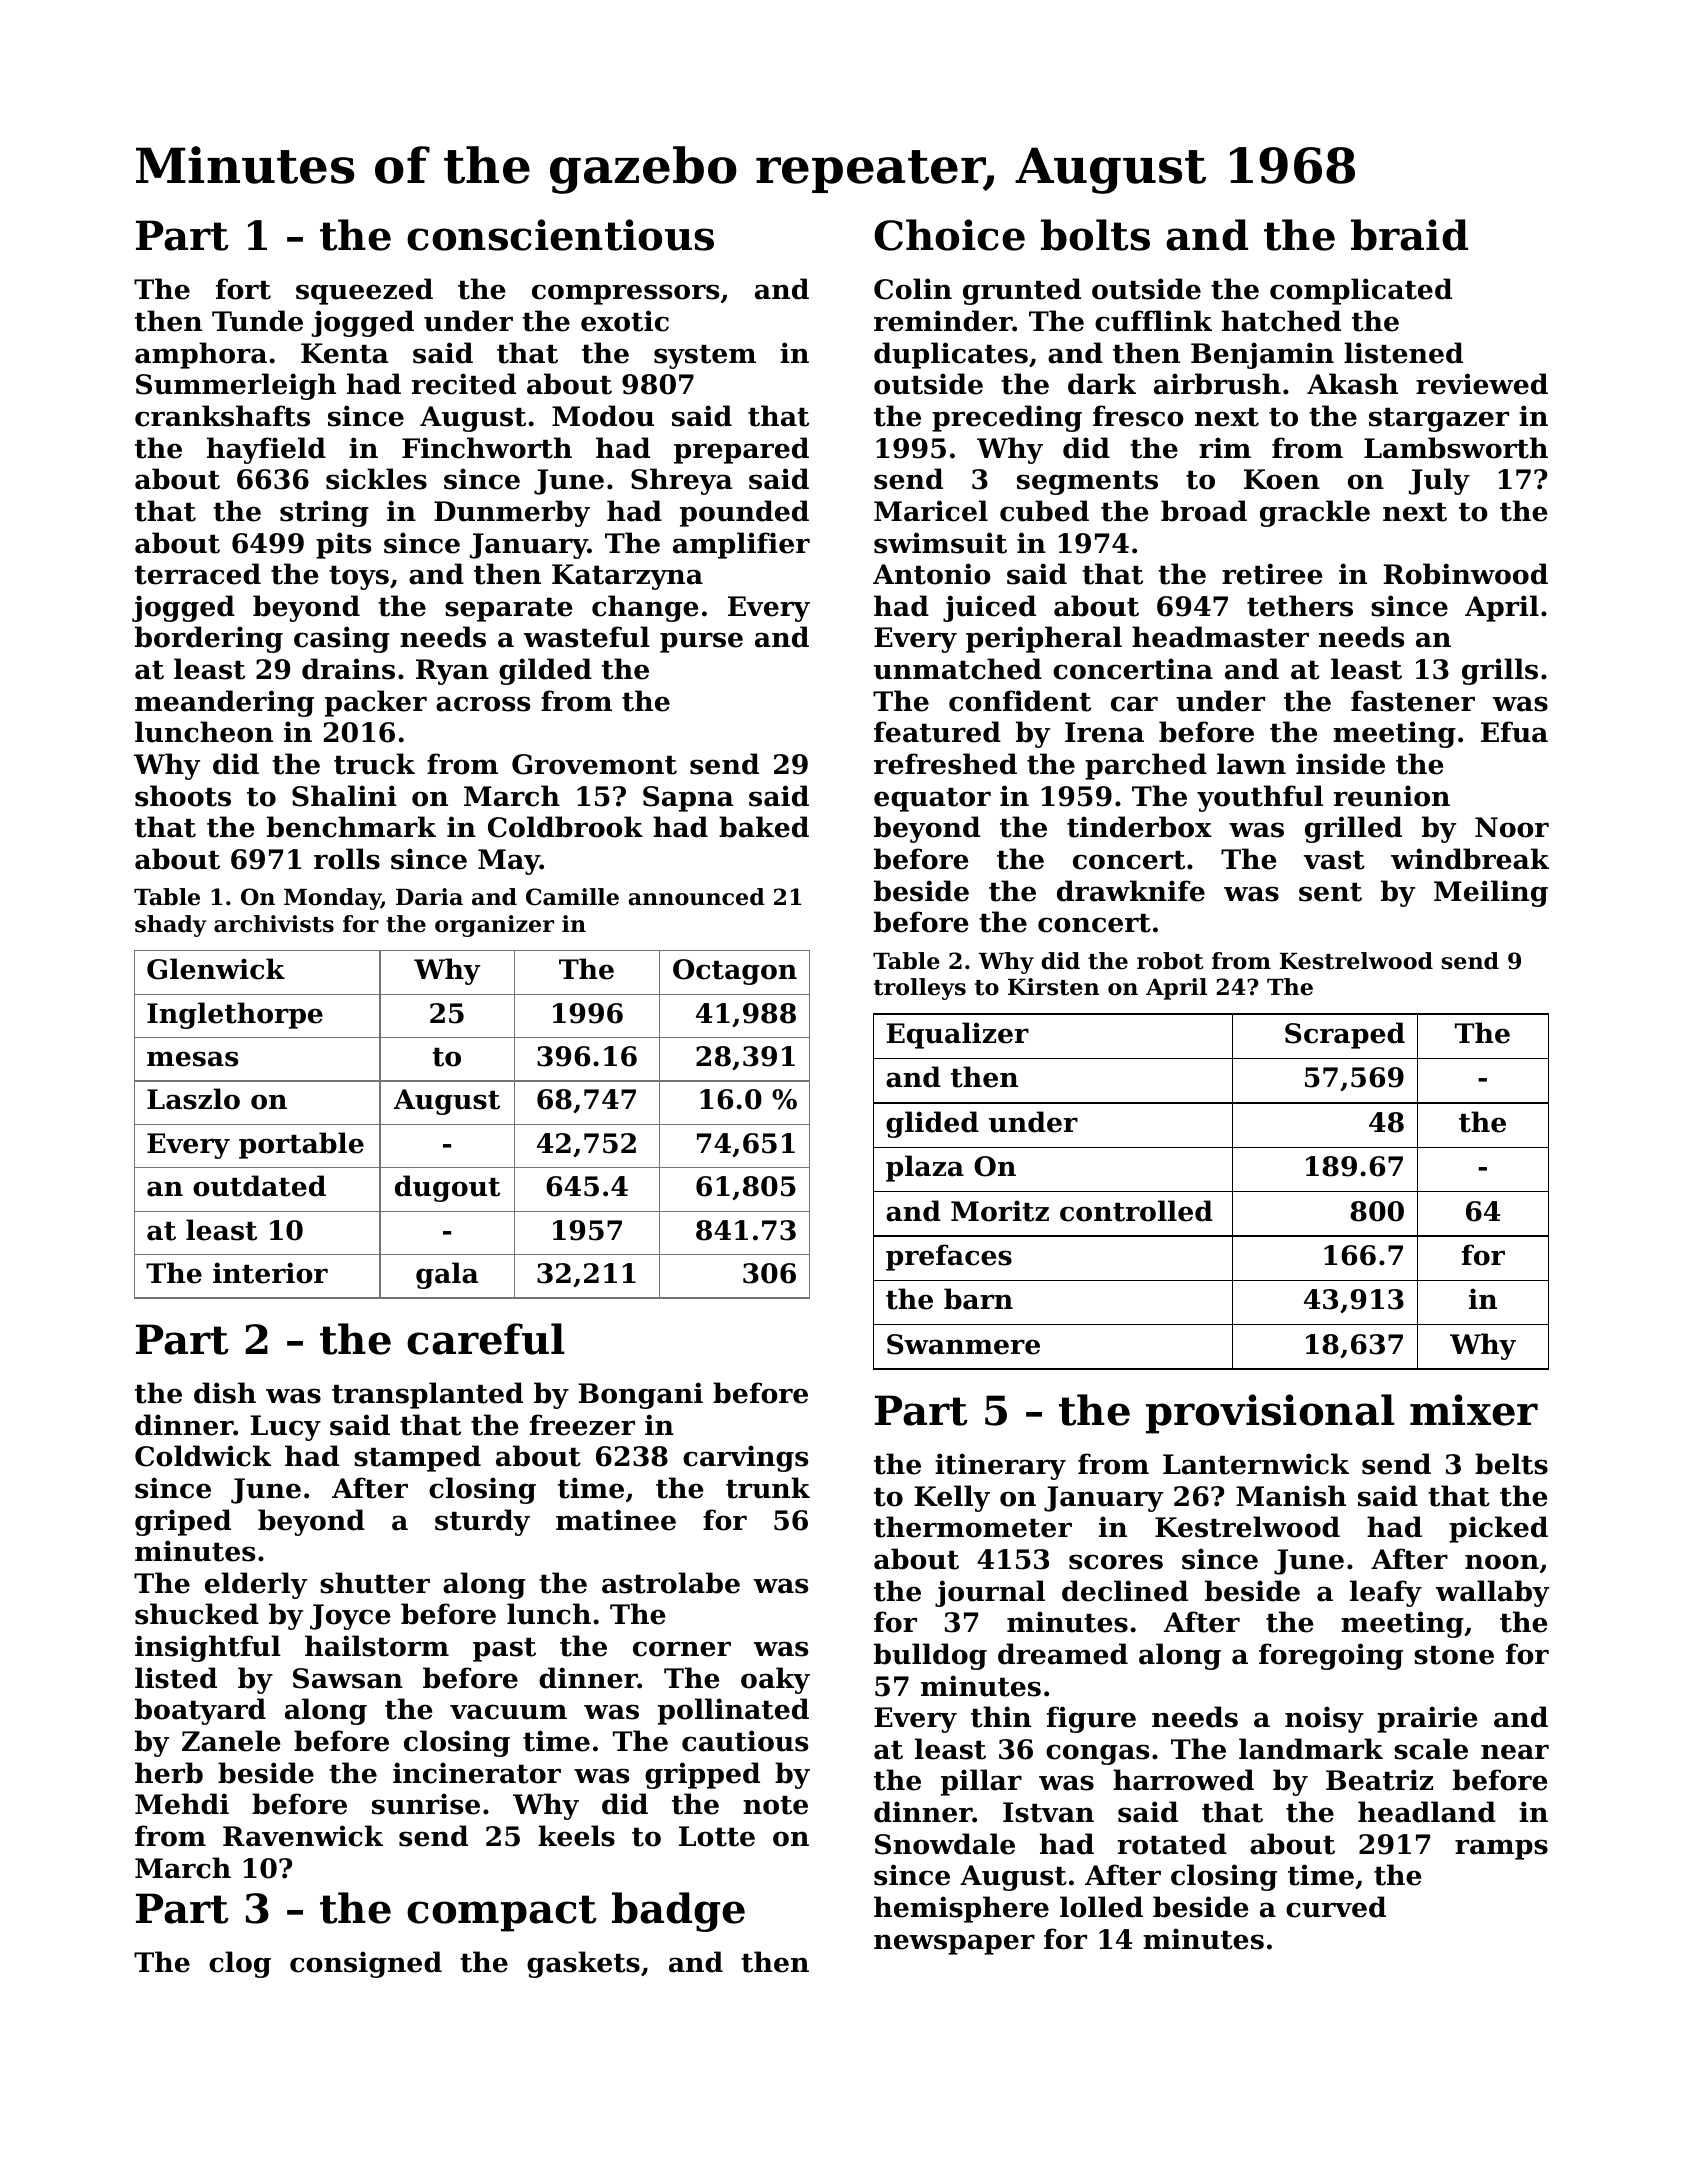  I want to click on Scraped, so click(1345, 1035).
